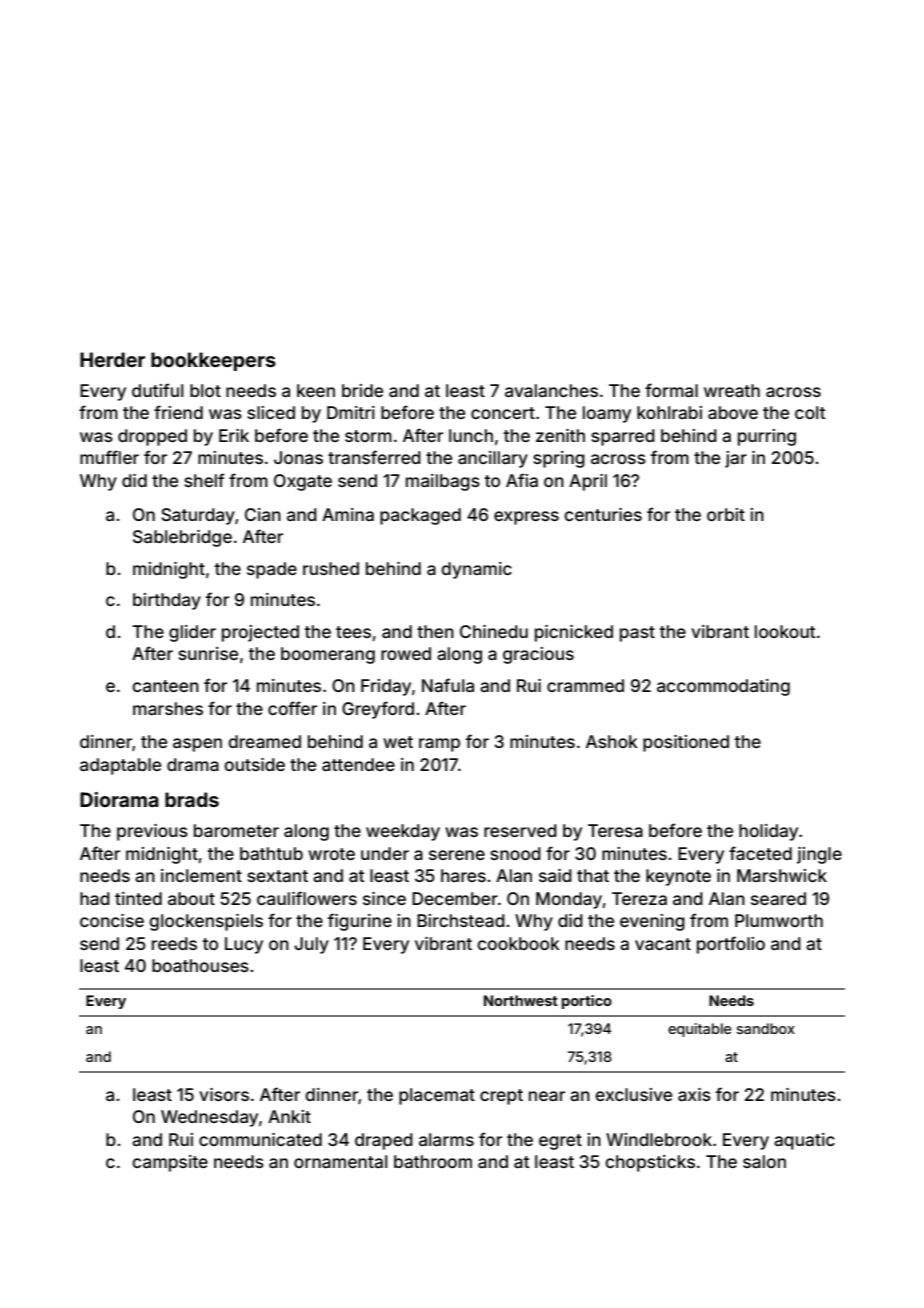 The image size is (924, 1308). What do you see at coordinates (461, 920) in the screenshot?
I see `Birchstead` at bounding box center [461, 920].
